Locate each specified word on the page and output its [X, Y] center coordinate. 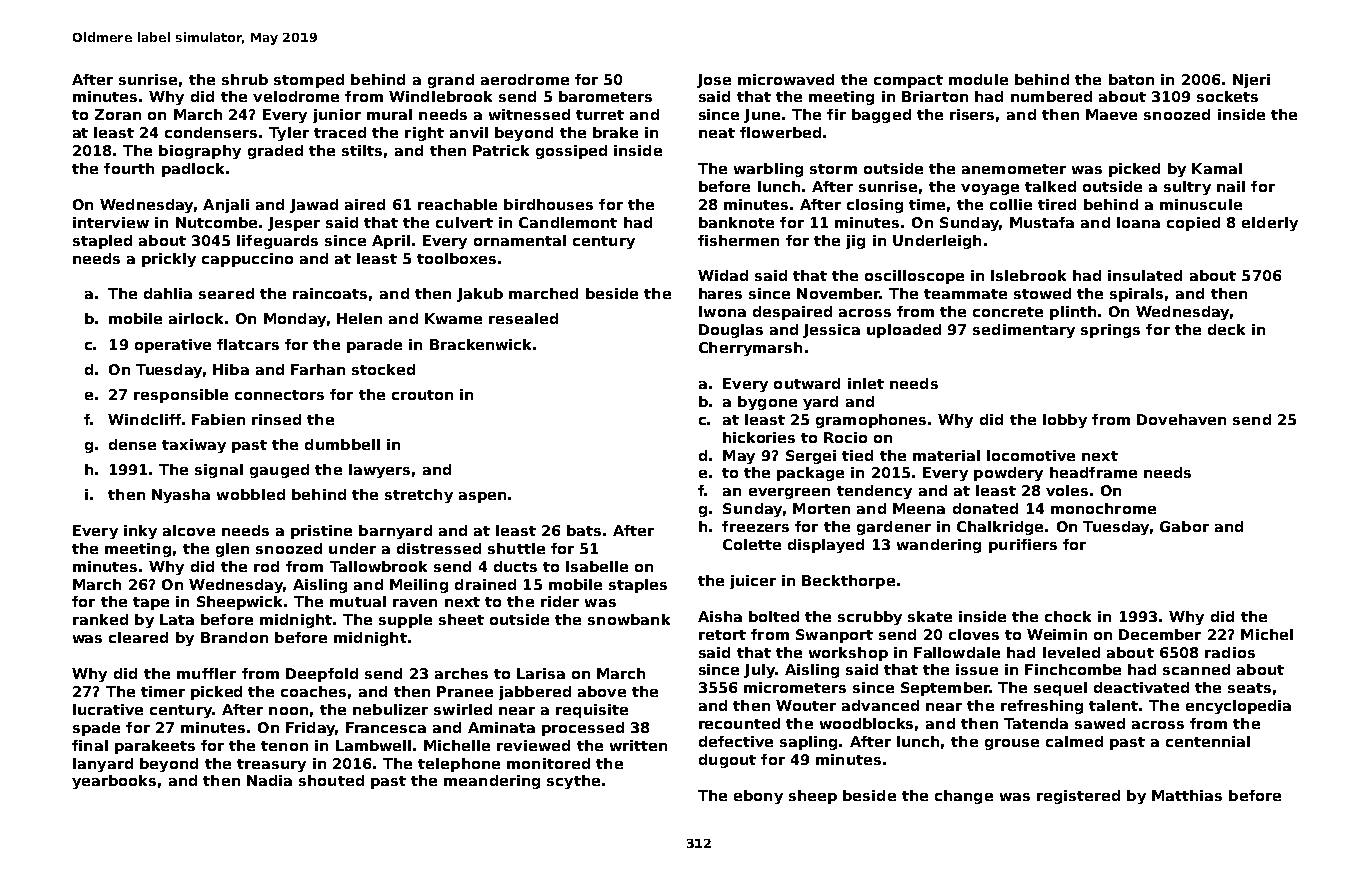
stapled [102, 242]
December [1160, 634]
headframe [1093, 472]
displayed [826, 546]
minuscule [1201, 204]
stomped [309, 81]
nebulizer [390, 709]
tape [151, 603]
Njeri [1251, 81]
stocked [383, 369]
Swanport [834, 636]
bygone [767, 403]
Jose [714, 81]
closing [875, 206]
